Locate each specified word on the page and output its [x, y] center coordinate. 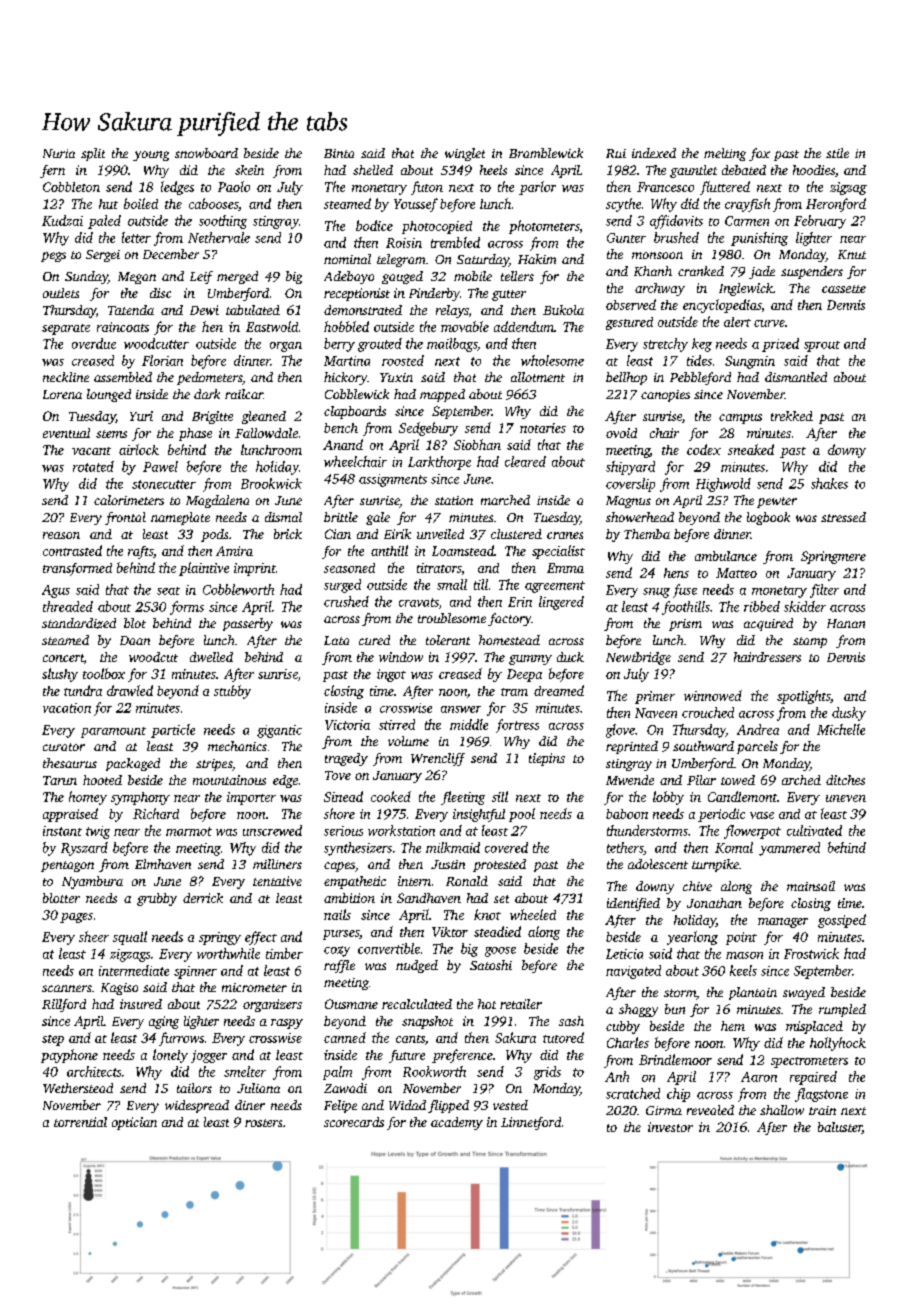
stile [837, 153]
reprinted [632, 747]
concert [63, 658]
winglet [465, 154]
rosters [263, 1123]
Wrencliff [438, 759]
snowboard [206, 153]
